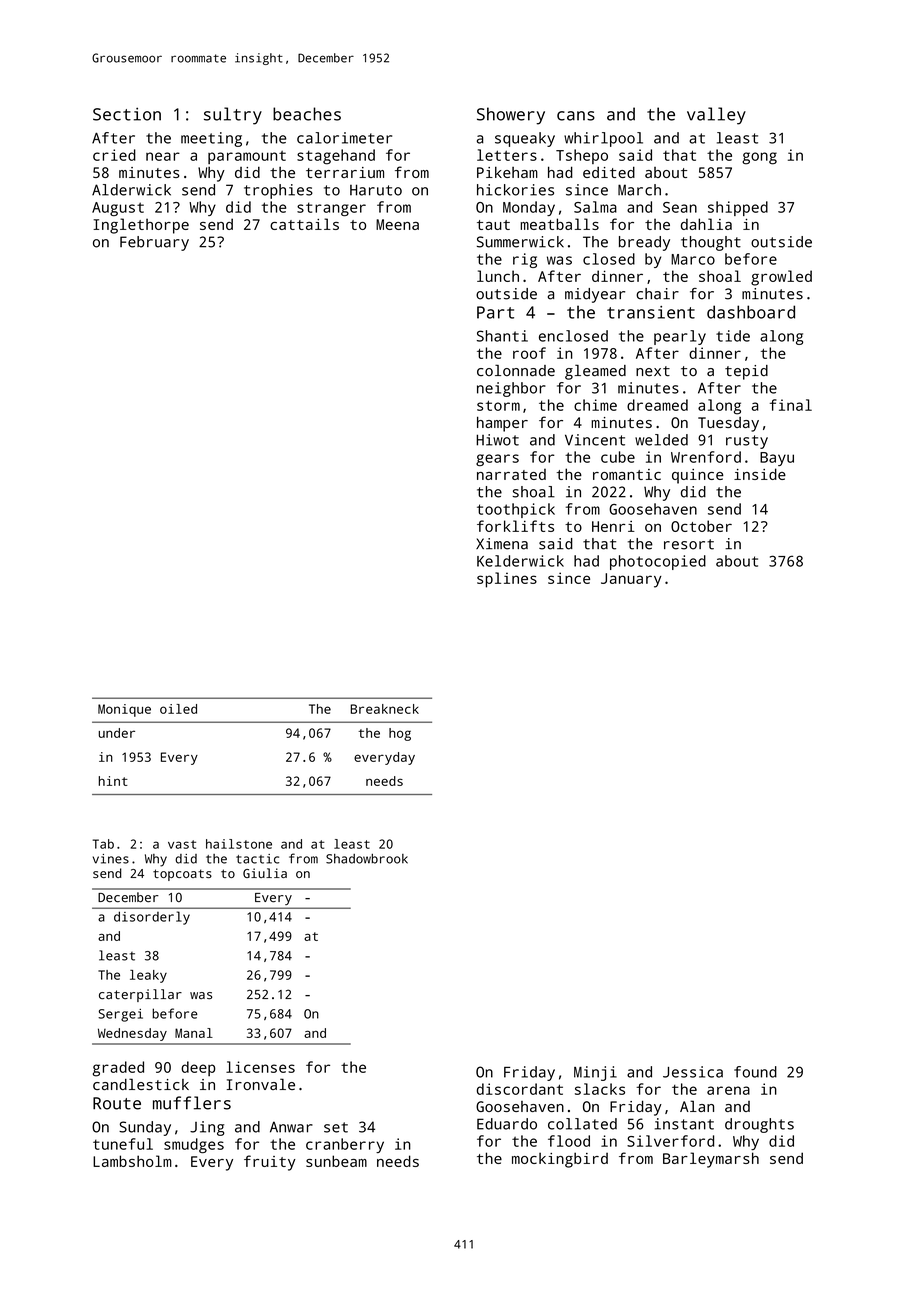  I want to click on January, so click(631, 580).
